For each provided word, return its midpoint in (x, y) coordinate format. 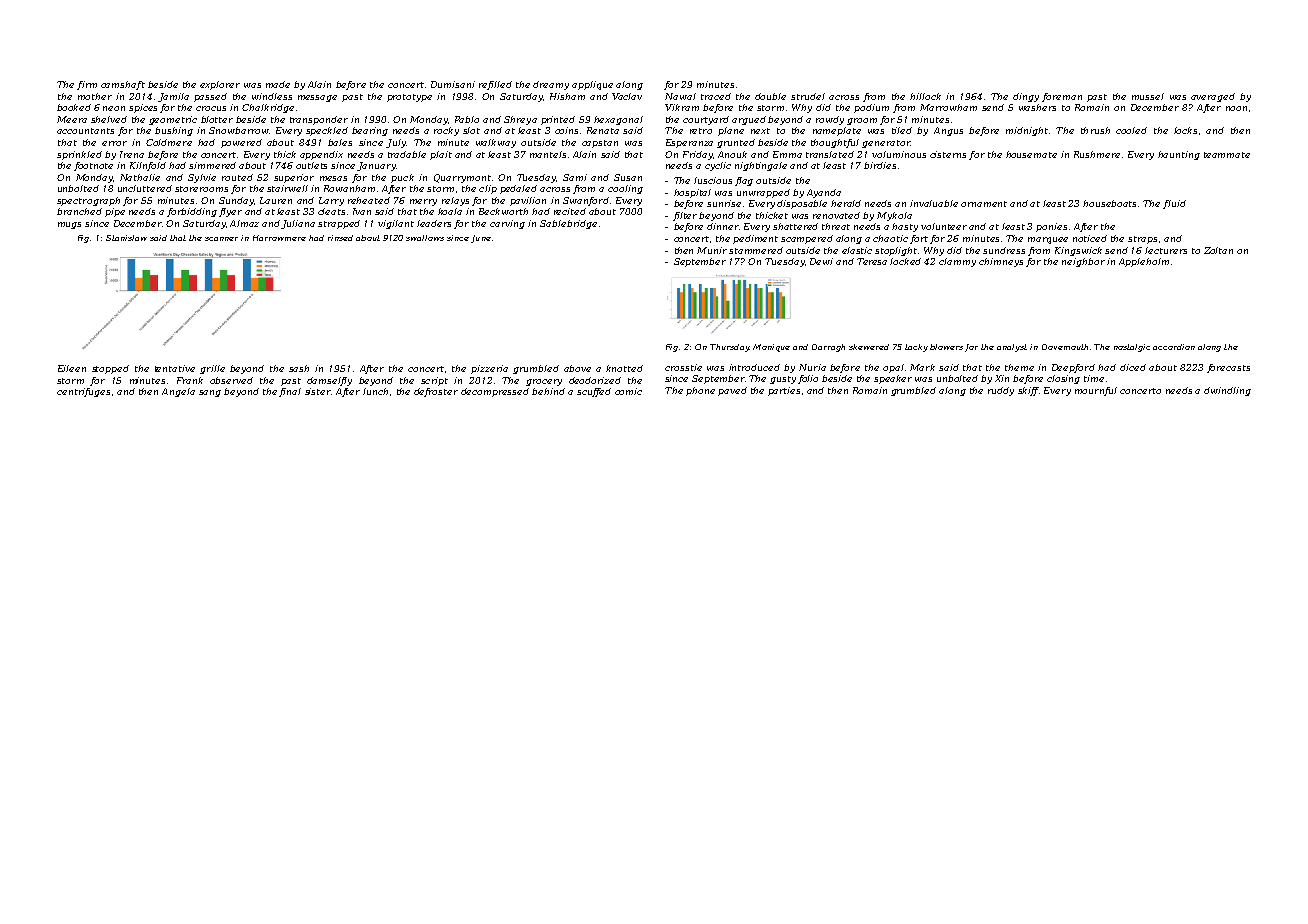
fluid (1174, 204)
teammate (1227, 155)
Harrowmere (279, 238)
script (434, 381)
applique (592, 85)
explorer (220, 85)
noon (1236, 108)
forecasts (1228, 368)
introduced (754, 367)
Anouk (732, 154)
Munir (712, 250)
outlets (311, 165)
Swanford (586, 201)
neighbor (1083, 262)
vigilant (396, 224)
